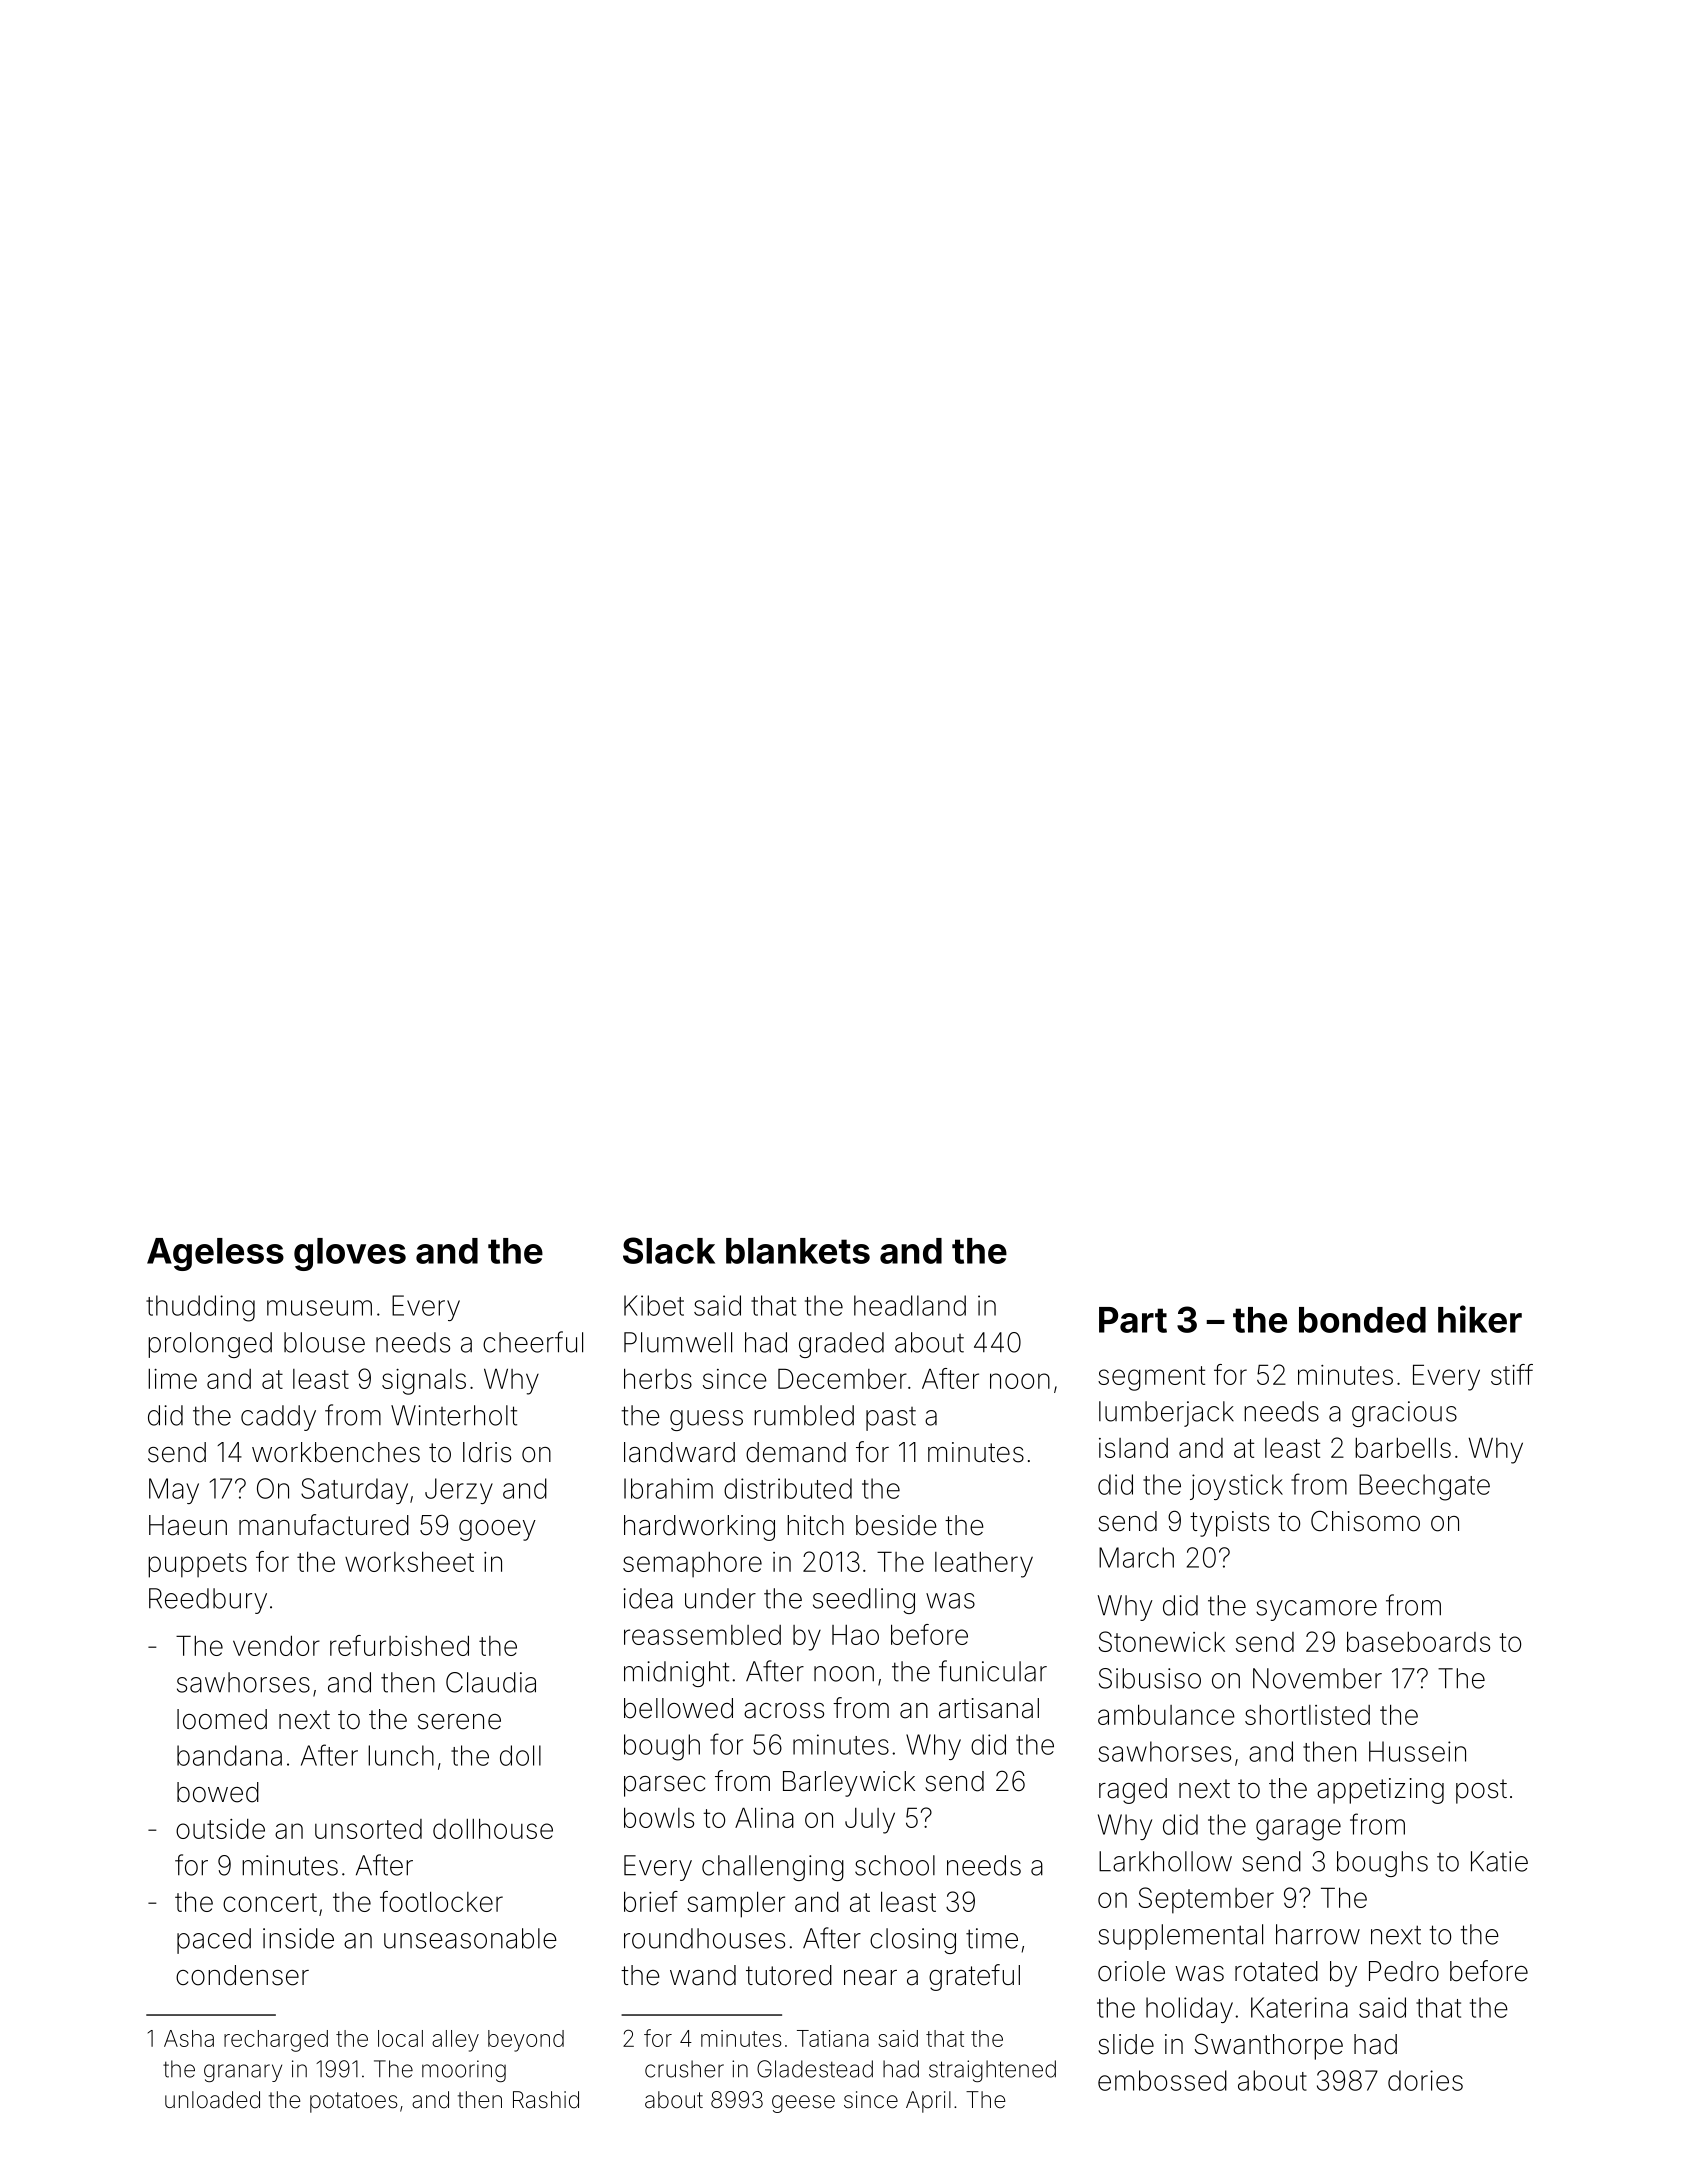 The height and width of the image is (2178, 1683). What do you see at coordinates (992, 2071) in the image?
I see `straightened` at bounding box center [992, 2071].
